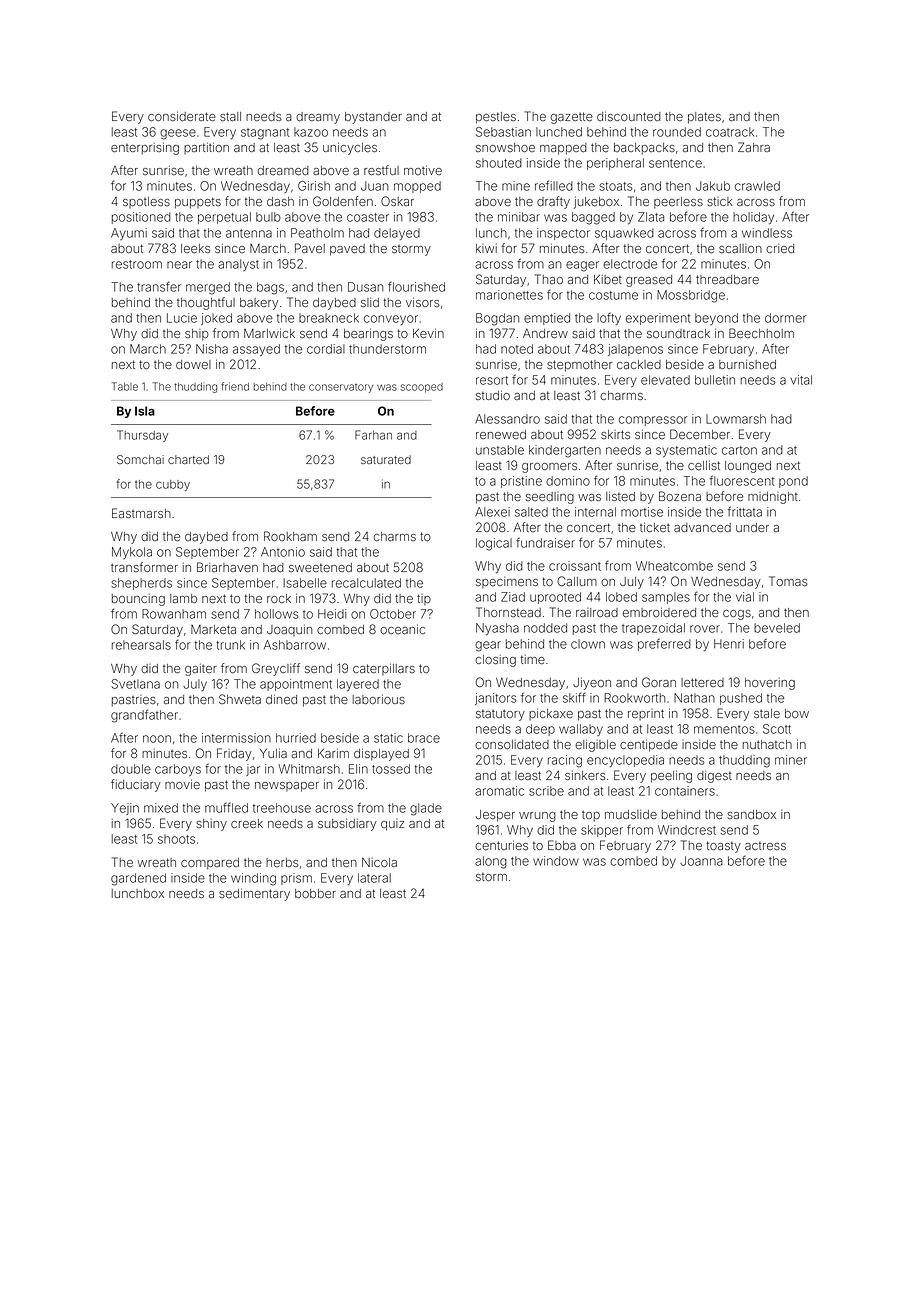 This screenshot has height=1308, width=924. Describe the element at coordinates (253, 770) in the screenshot. I see `jar` at that location.
